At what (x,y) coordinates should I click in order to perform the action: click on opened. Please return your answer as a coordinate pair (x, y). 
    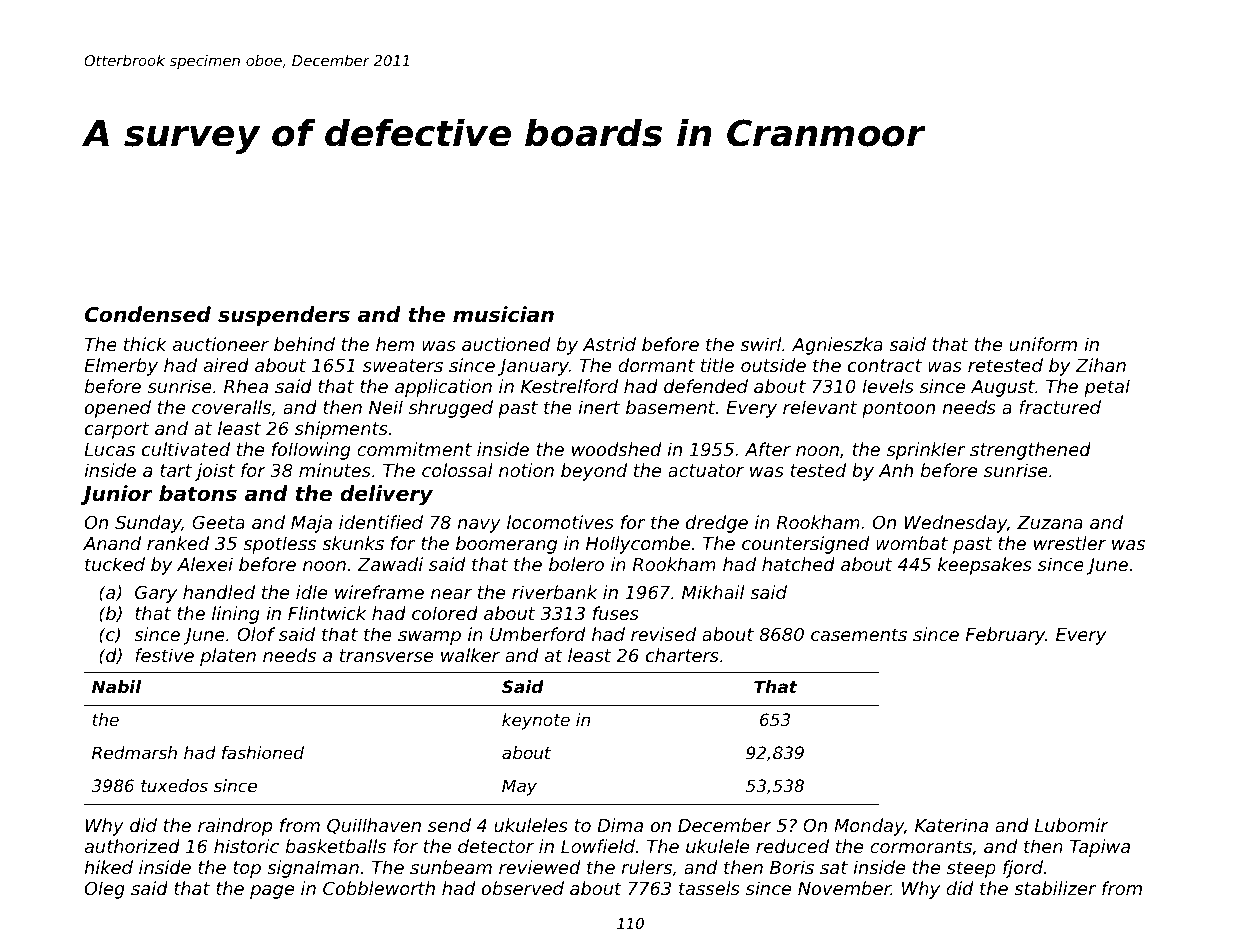
    Looking at the image, I should click on (118, 409).
